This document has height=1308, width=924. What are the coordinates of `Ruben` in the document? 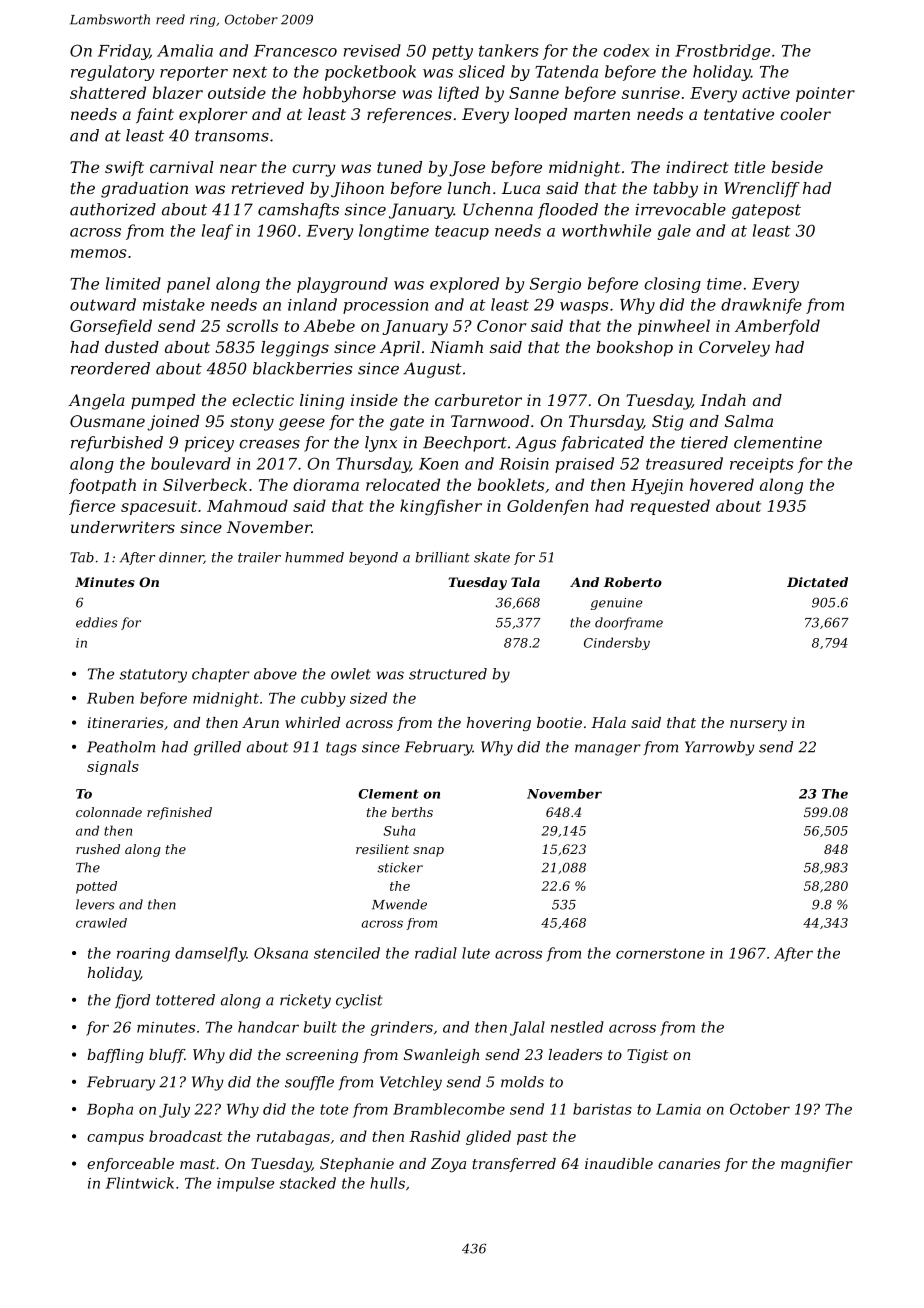 It's located at (110, 698).
